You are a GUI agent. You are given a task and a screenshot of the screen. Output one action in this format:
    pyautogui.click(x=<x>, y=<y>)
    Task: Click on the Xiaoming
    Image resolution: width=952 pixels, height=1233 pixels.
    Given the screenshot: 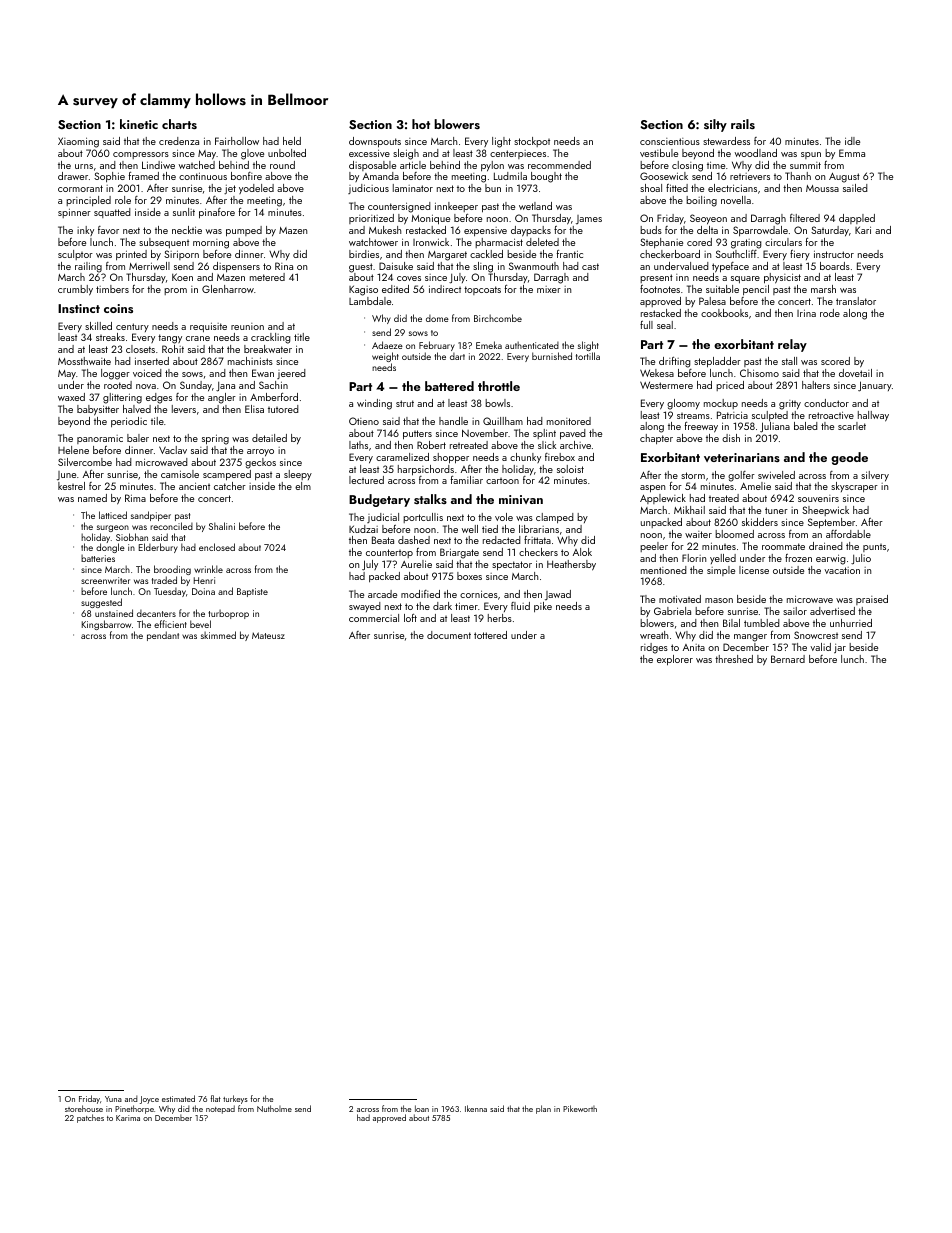 What is the action you would take?
    pyautogui.click(x=78, y=142)
